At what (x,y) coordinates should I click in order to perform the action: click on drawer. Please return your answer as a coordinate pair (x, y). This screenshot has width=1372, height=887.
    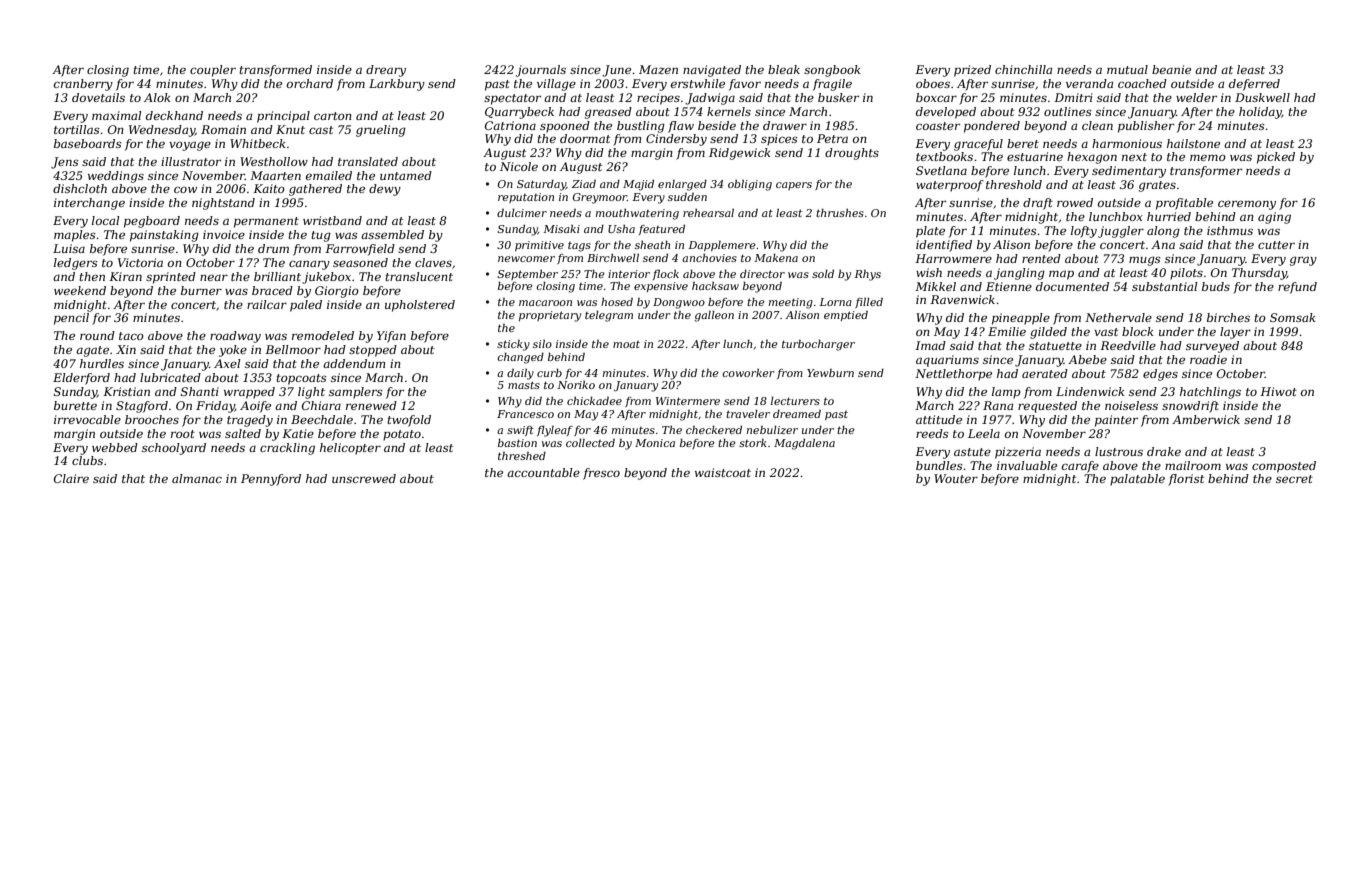
    Looking at the image, I should click on (785, 125).
